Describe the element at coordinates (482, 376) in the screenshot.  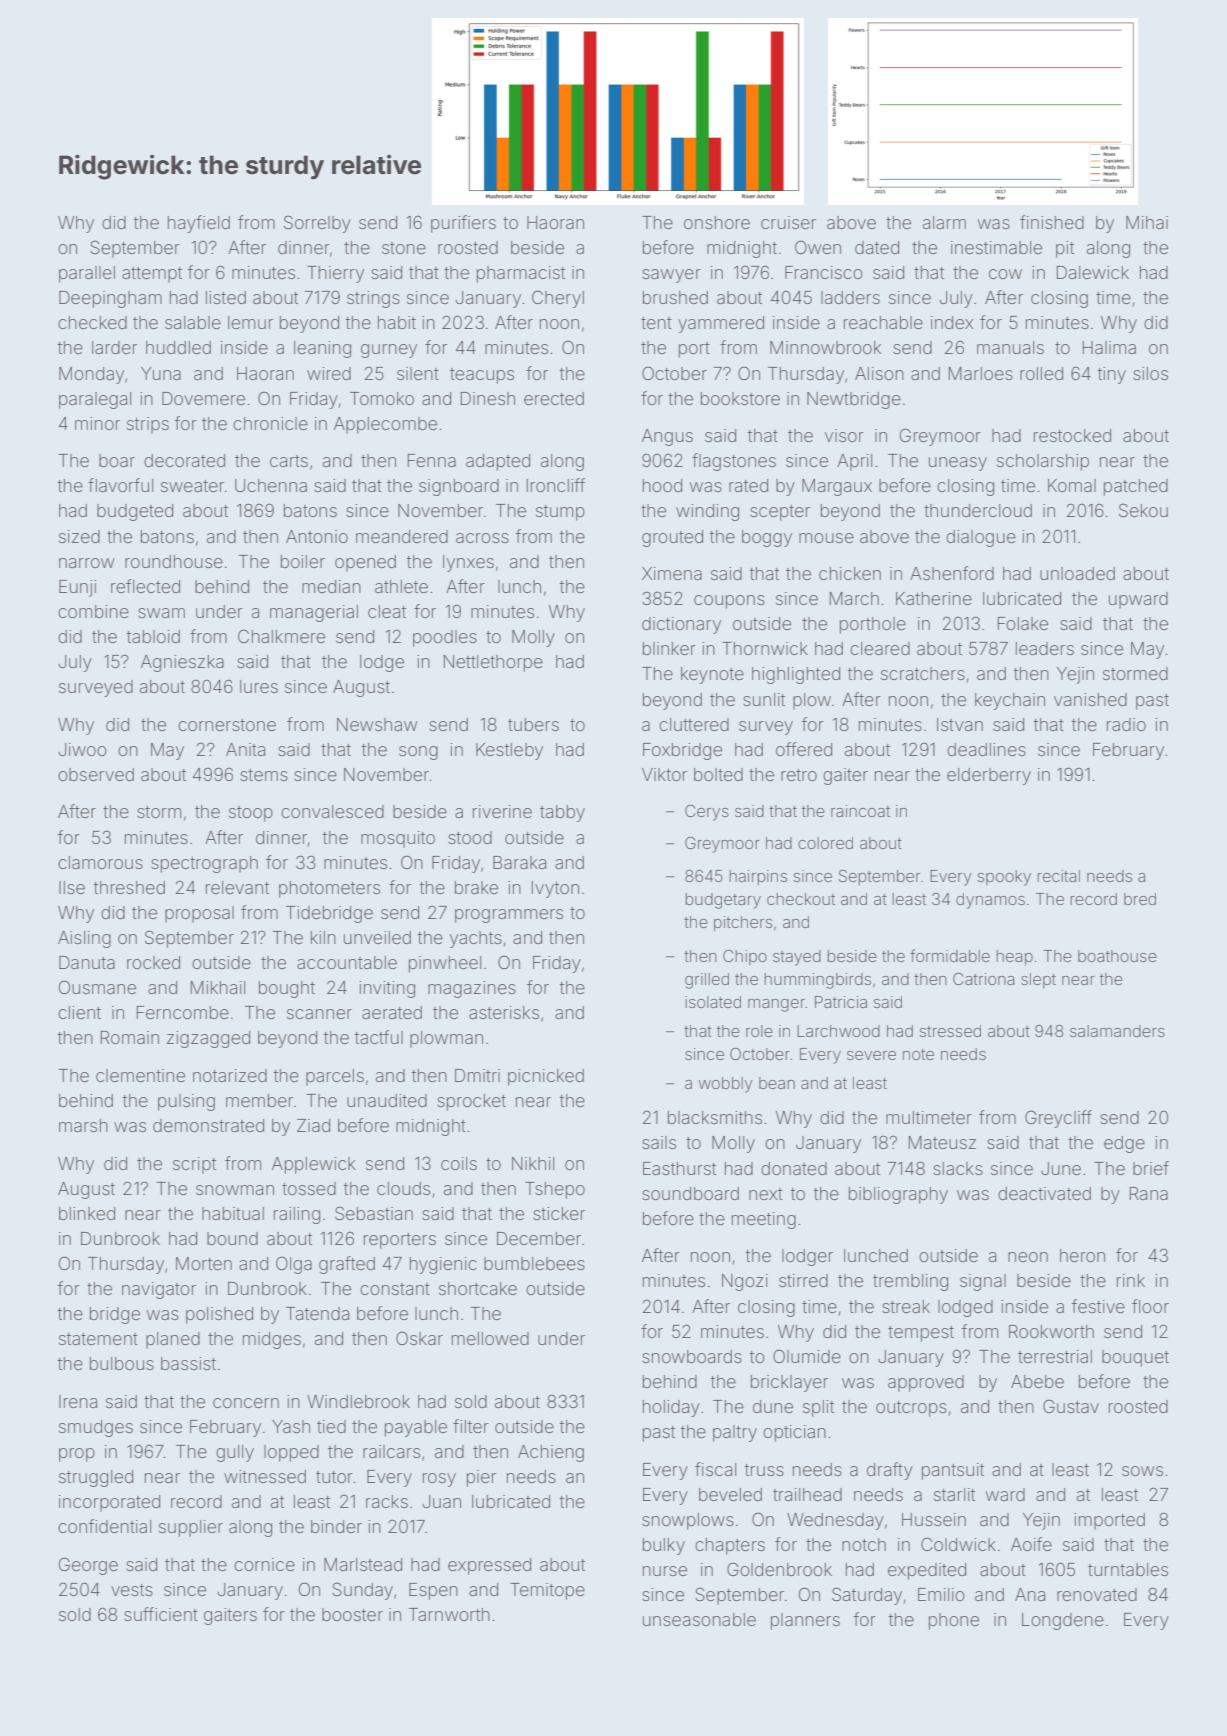
I see `teacups` at that location.
